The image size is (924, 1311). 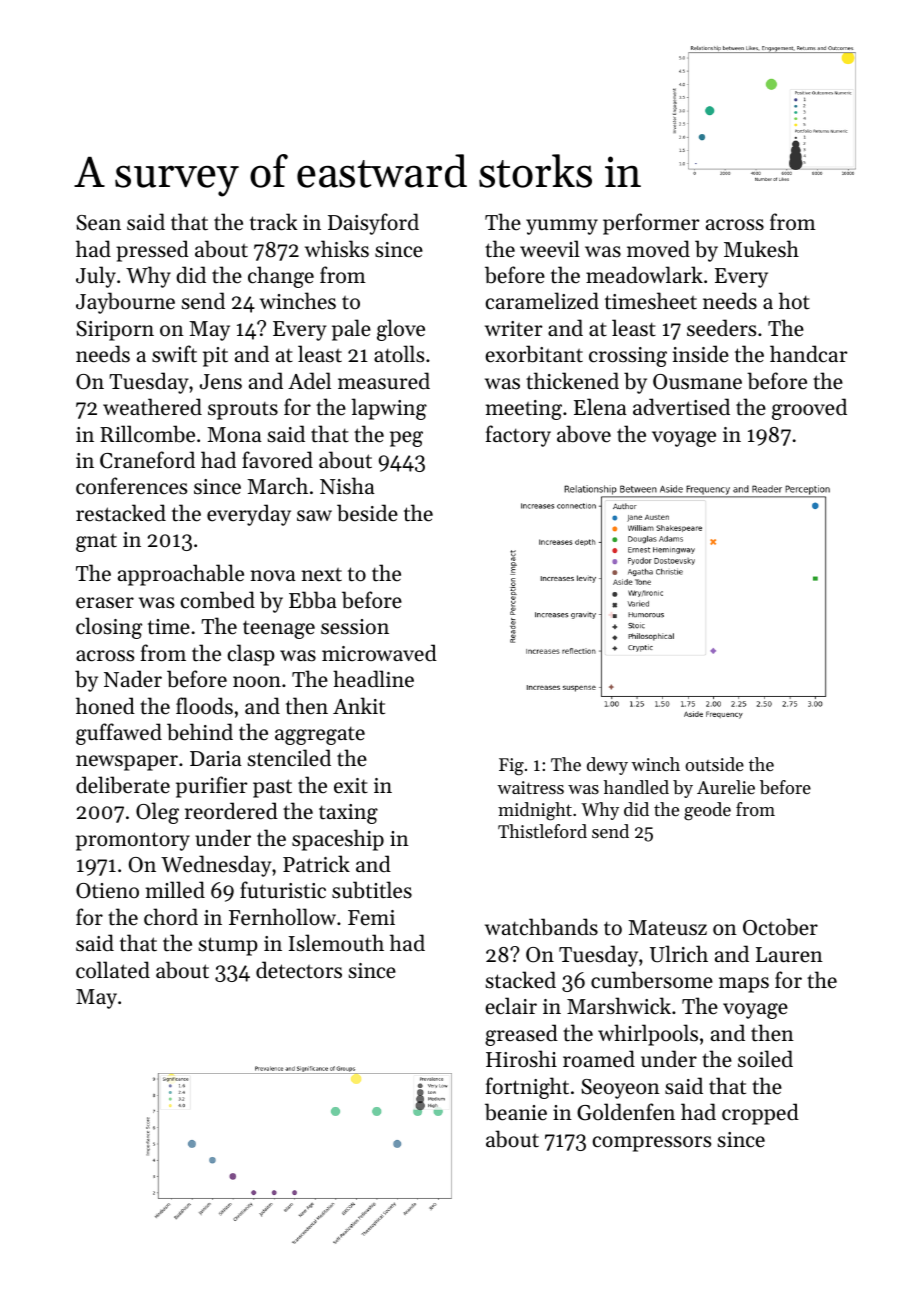 I want to click on spaceship, so click(x=338, y=840).
